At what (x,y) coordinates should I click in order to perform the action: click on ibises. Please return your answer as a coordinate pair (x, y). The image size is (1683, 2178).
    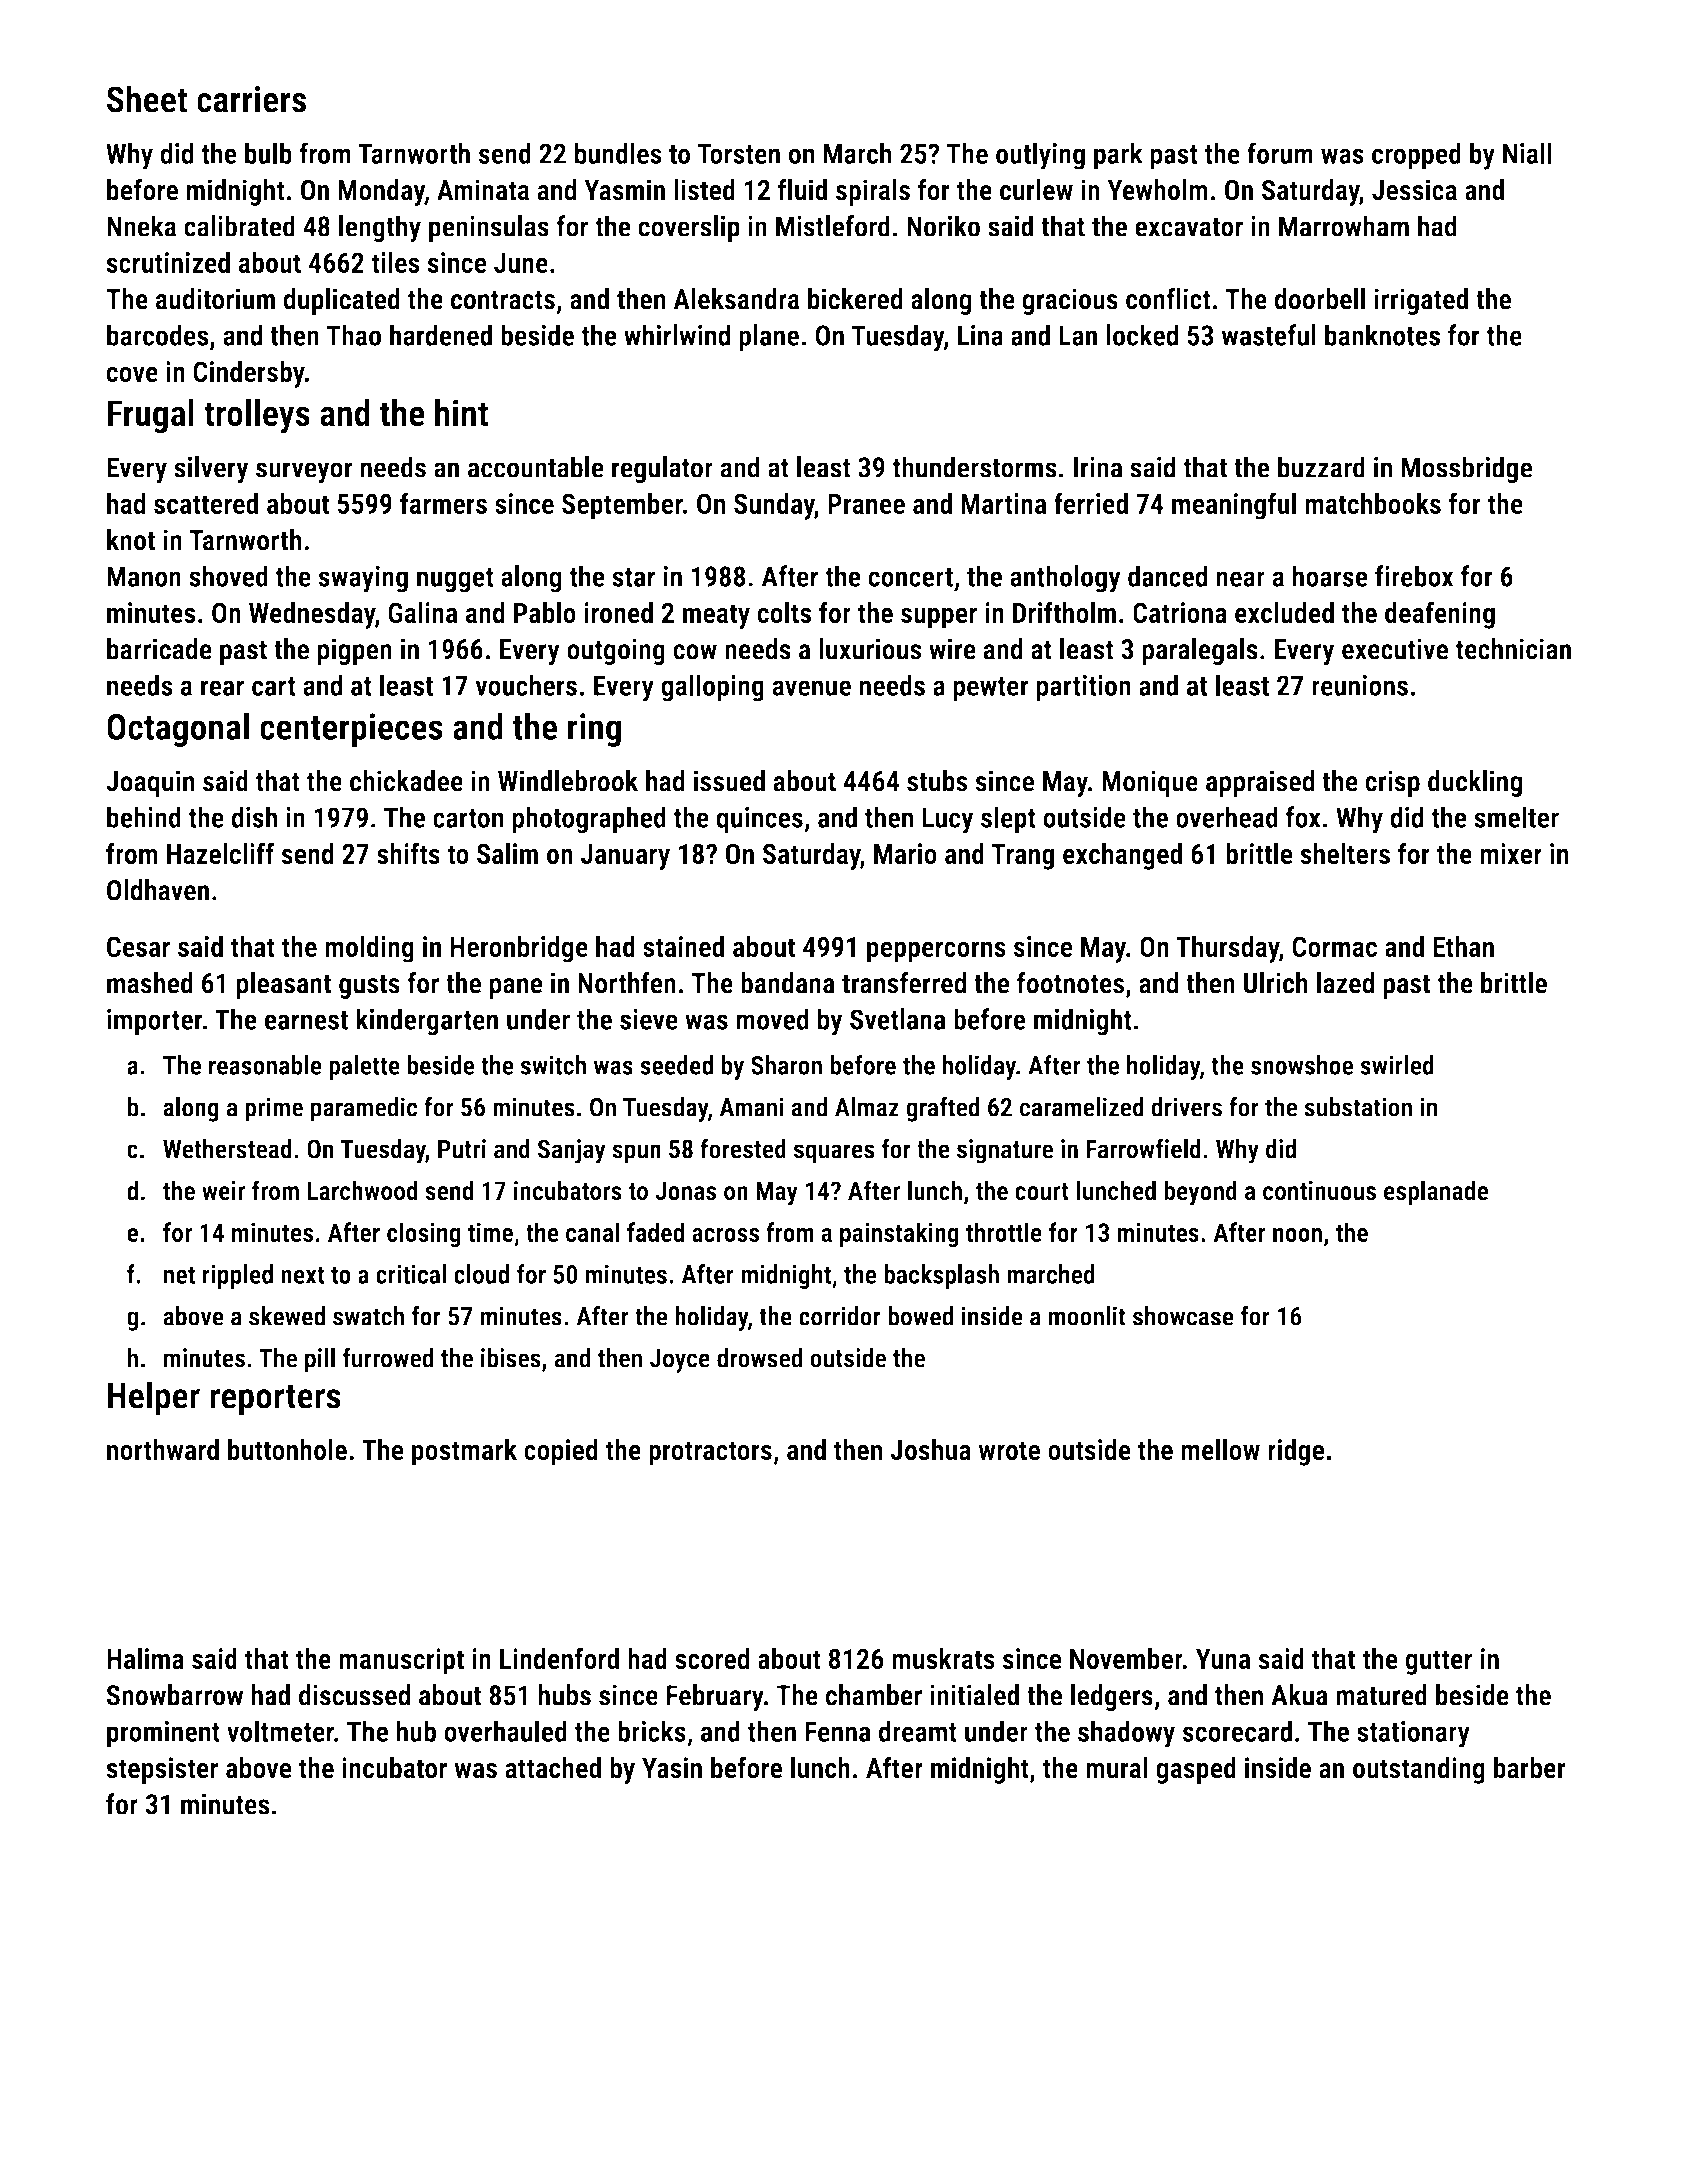
    Looking at the image, I should click on (511, 1358).
